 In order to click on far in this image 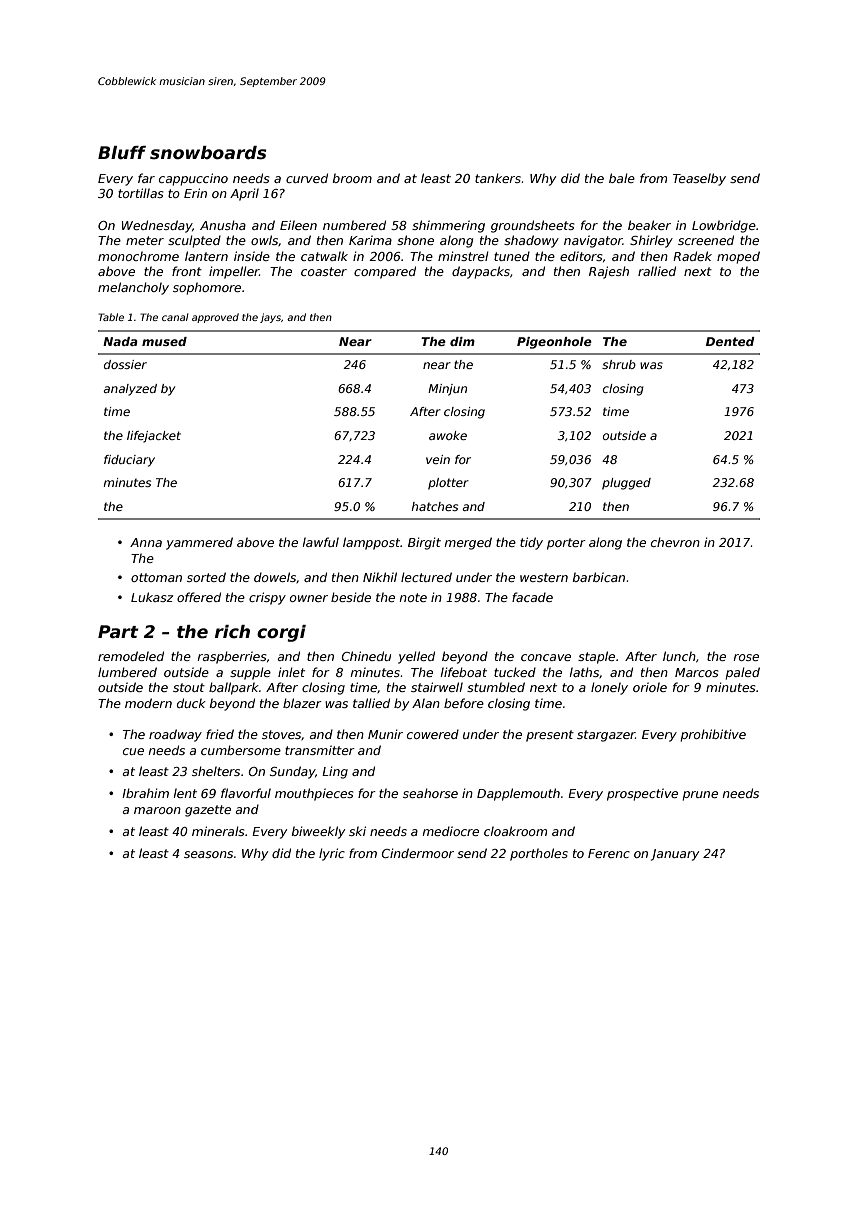, I will do `click(146, 178)`.
